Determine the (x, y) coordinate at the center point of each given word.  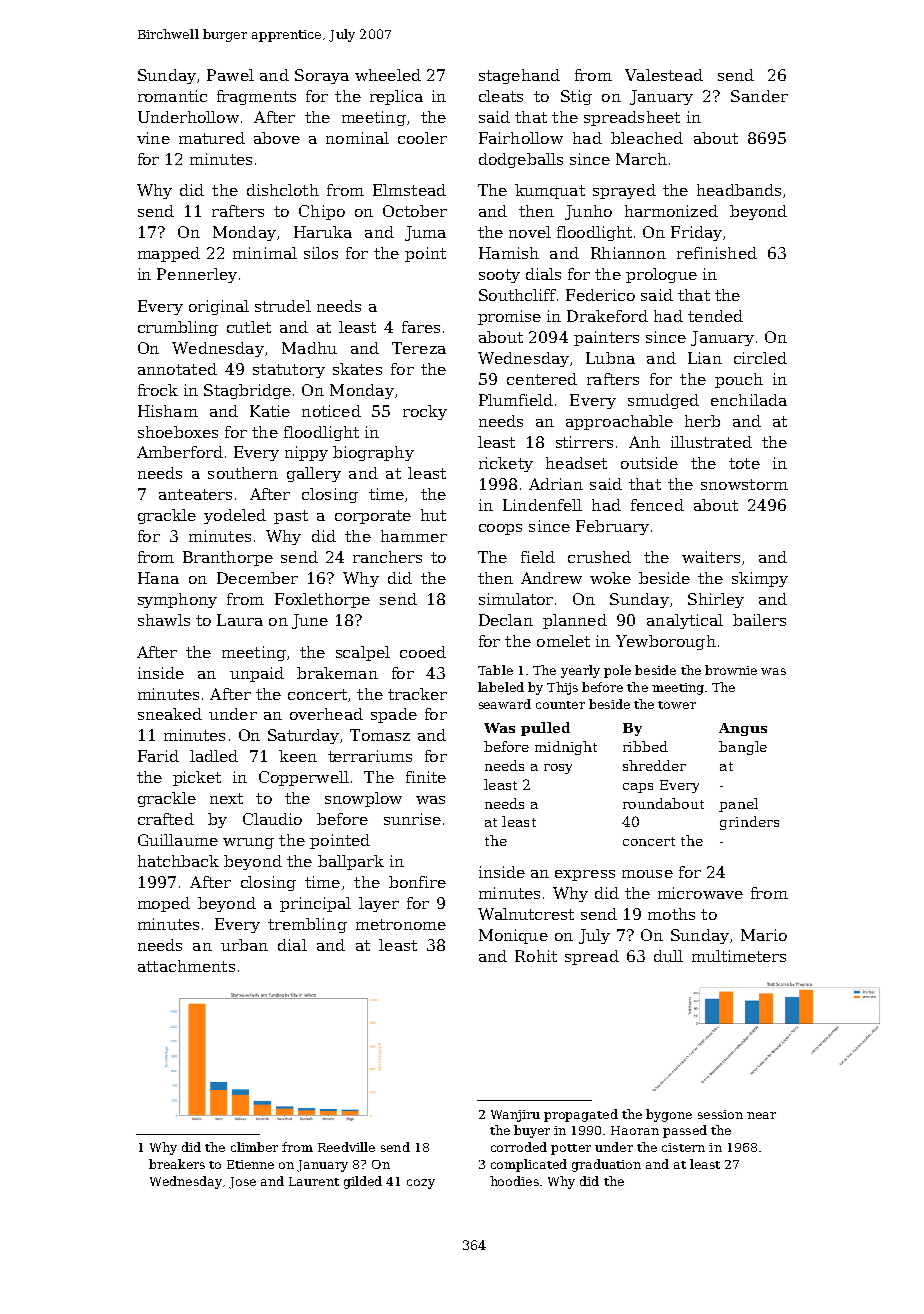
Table (495, 670)
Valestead (664, 75)
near (761, 1115)
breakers (177, 1164)
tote (744, 463)
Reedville (346, 1147)
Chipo (322, 212)
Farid (158, 756)
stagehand (519, 76)
